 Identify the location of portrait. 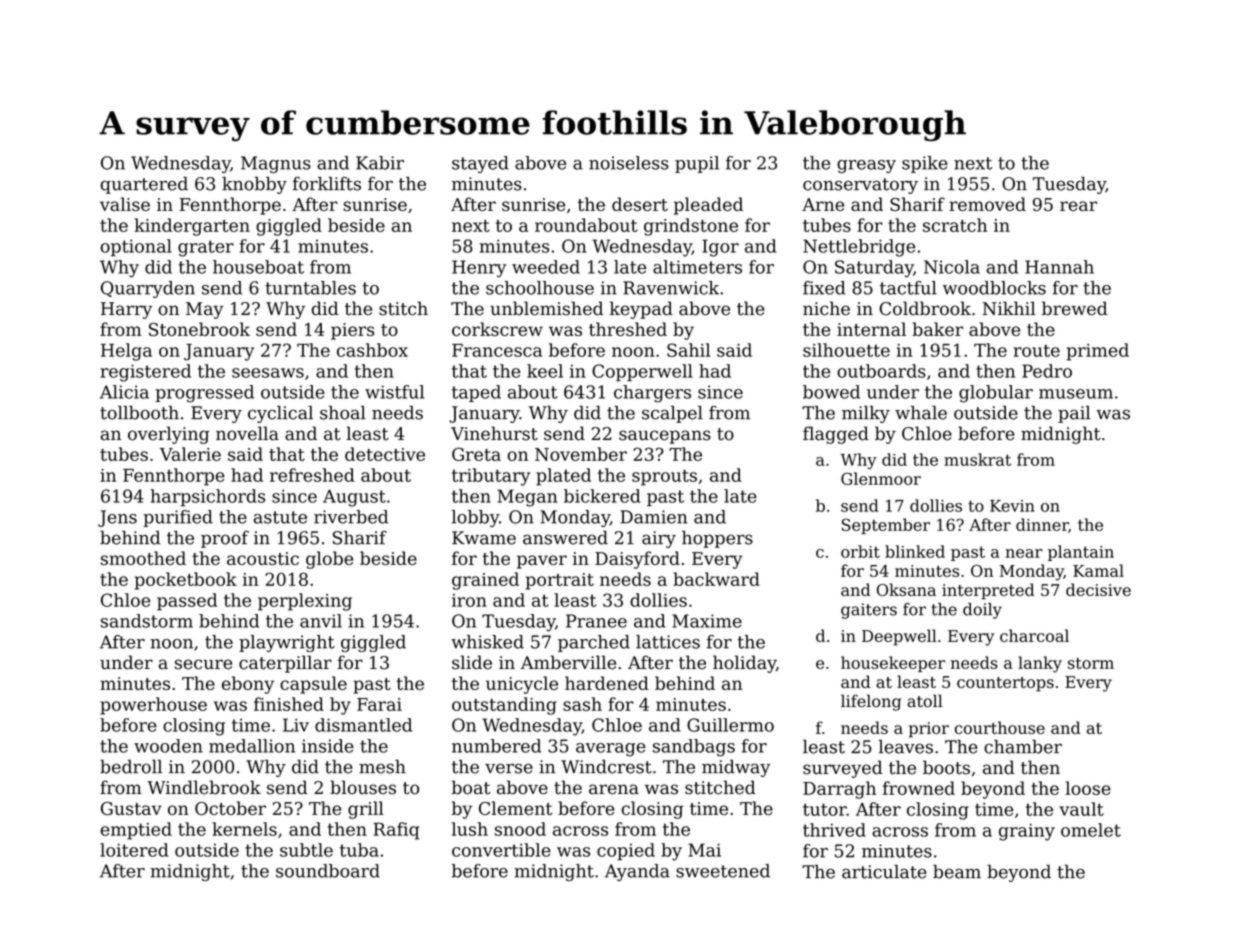
(560, 581).
